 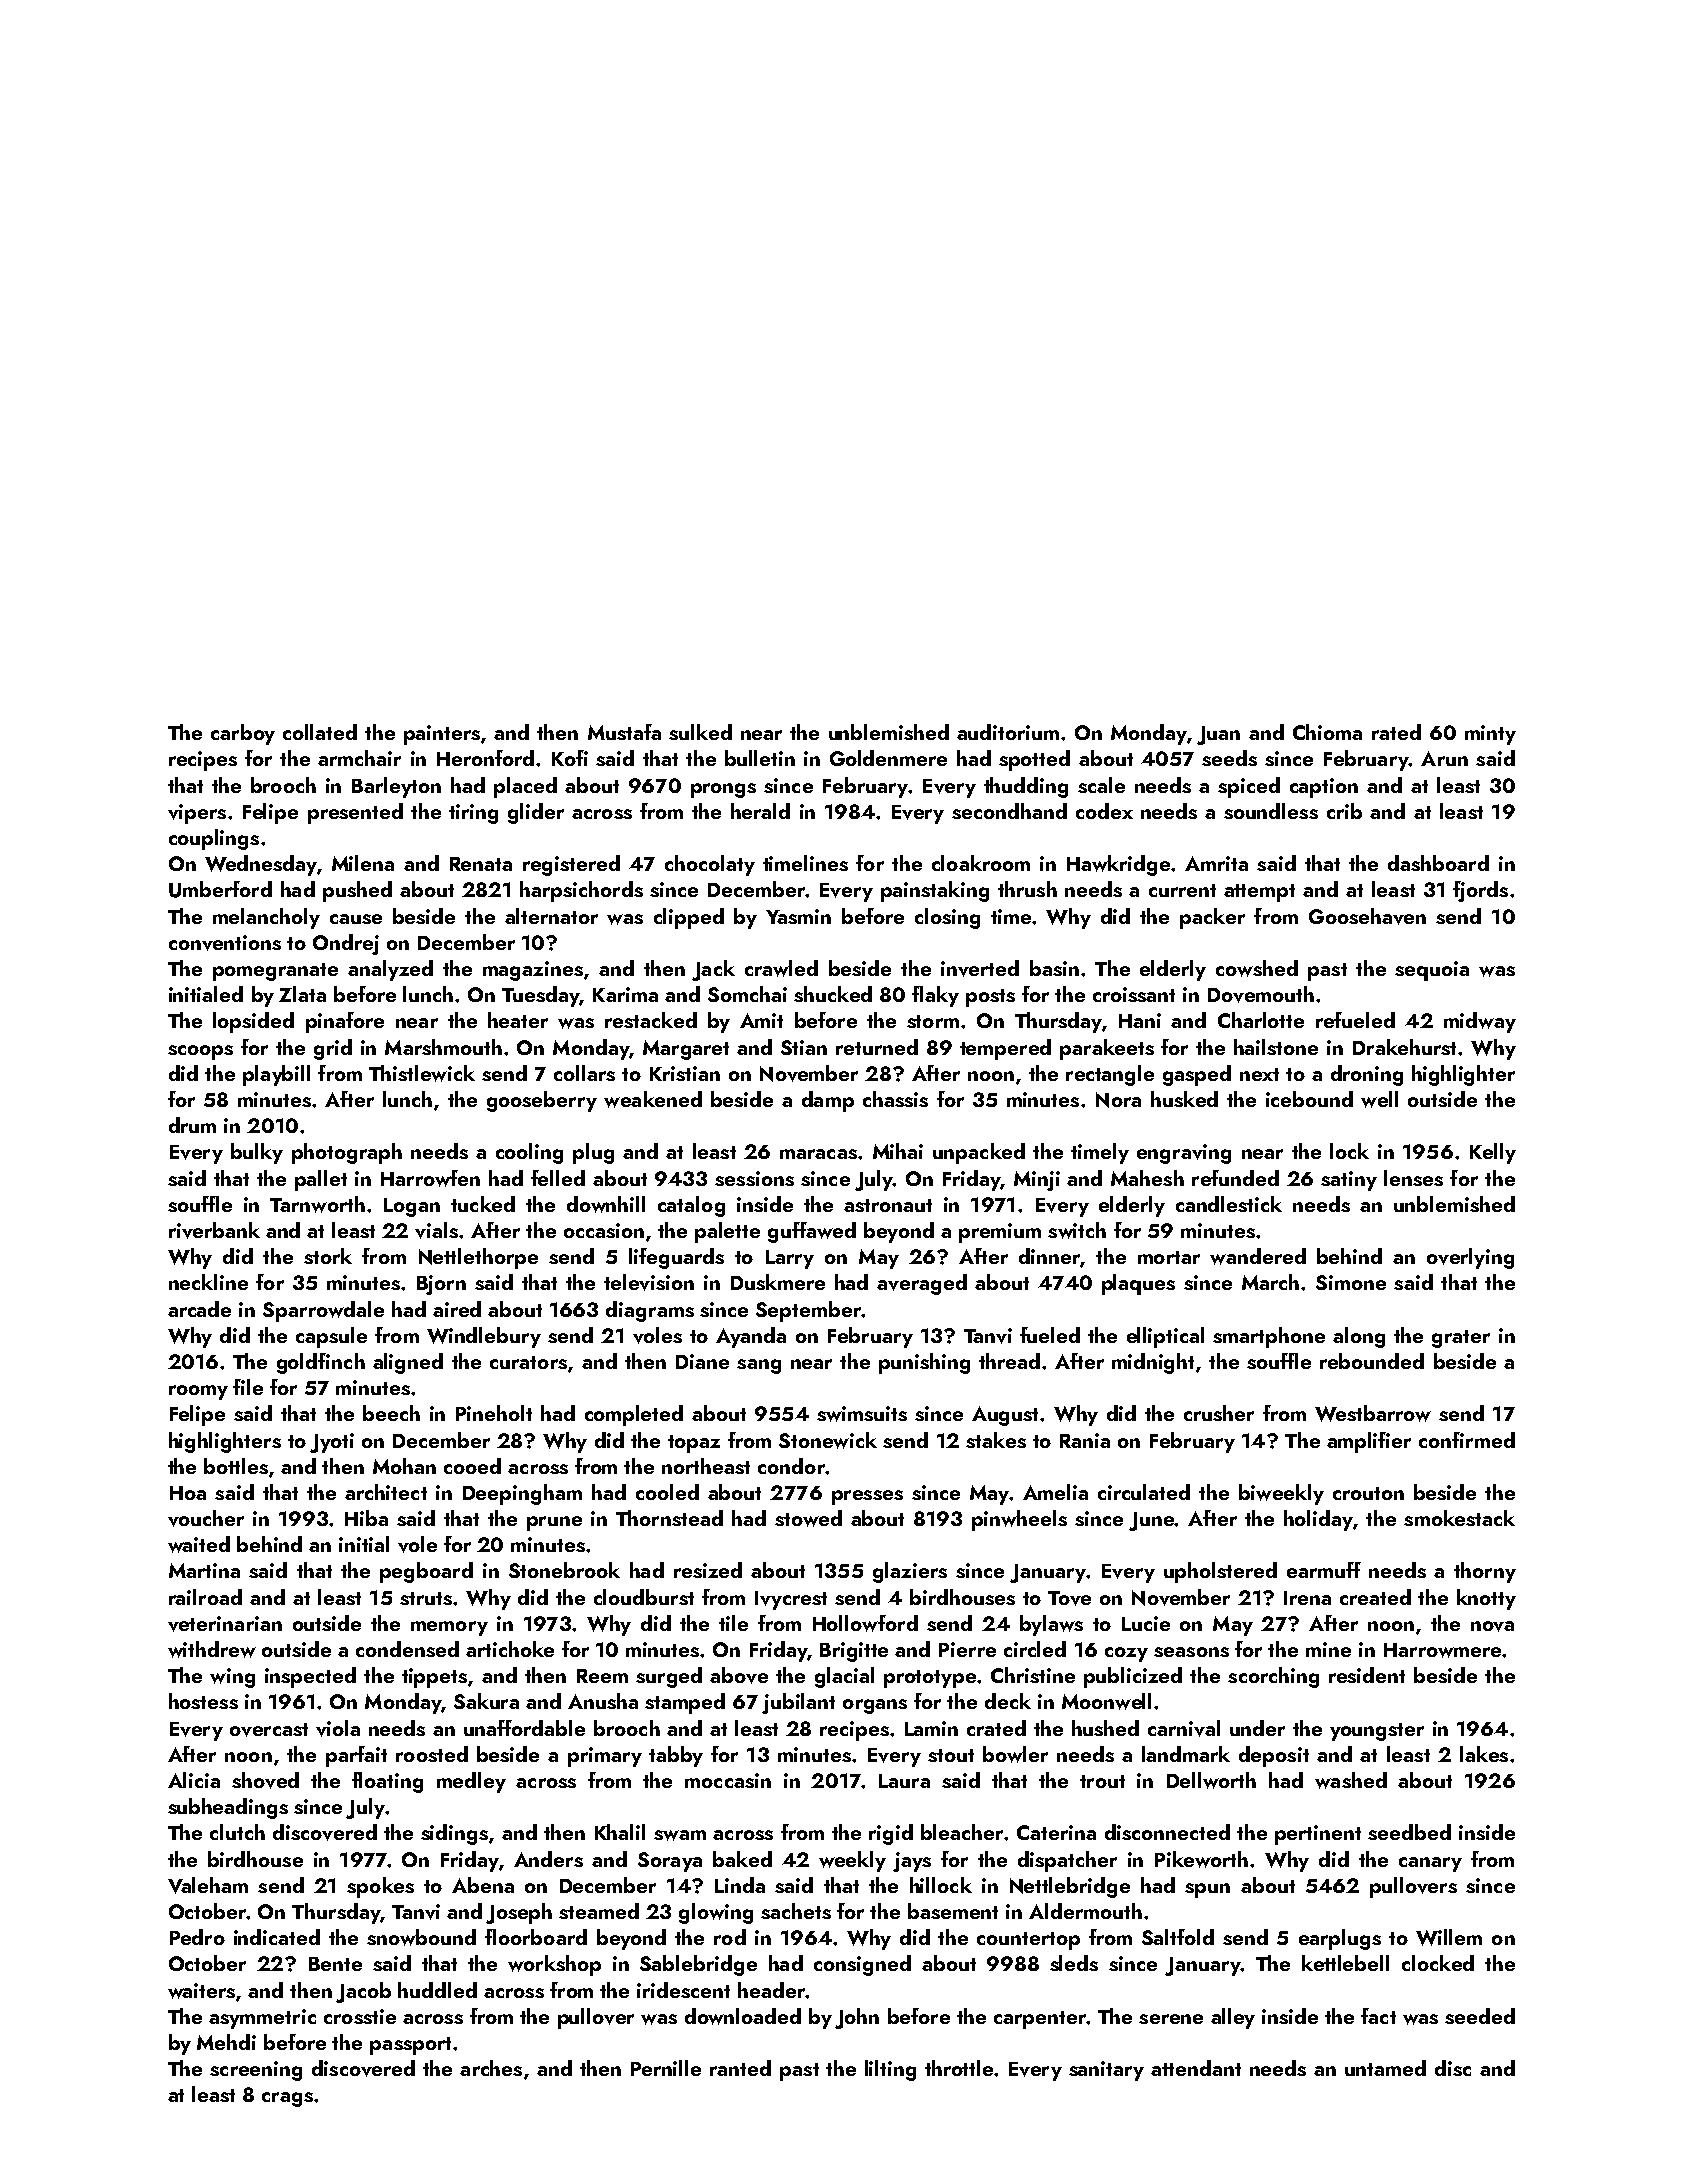 I want to click on Mustafa, so click(x=624, y=732).
